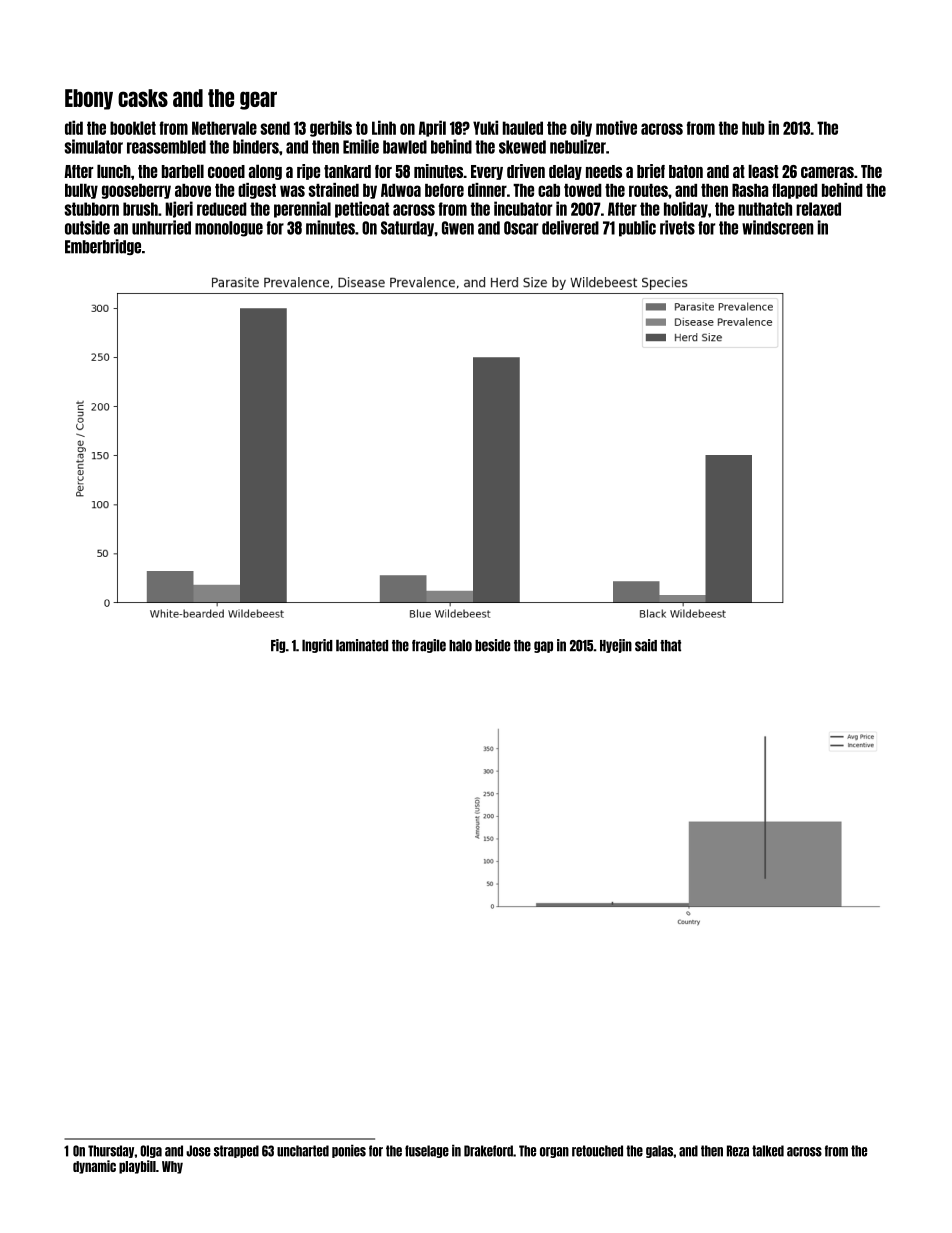  I want to click on said, so click(646, 645).
